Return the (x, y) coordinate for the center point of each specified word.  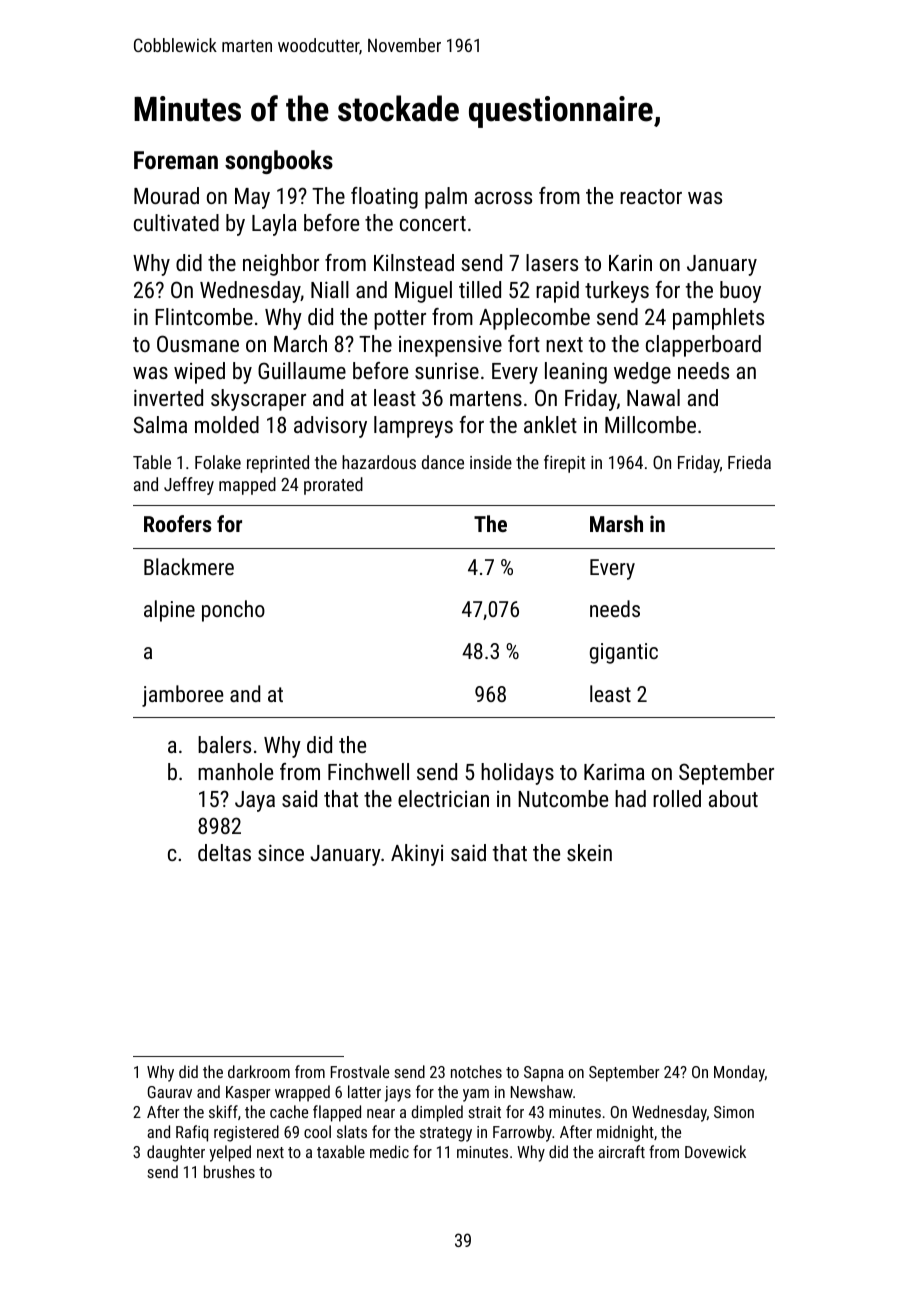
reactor (651, 196)
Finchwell (368, 771)
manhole (235, 771)
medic (389, 1151)
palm (446, 198)
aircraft (621, 1151)
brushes (229, 1171)
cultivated (176, 222)
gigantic (624, 653)
